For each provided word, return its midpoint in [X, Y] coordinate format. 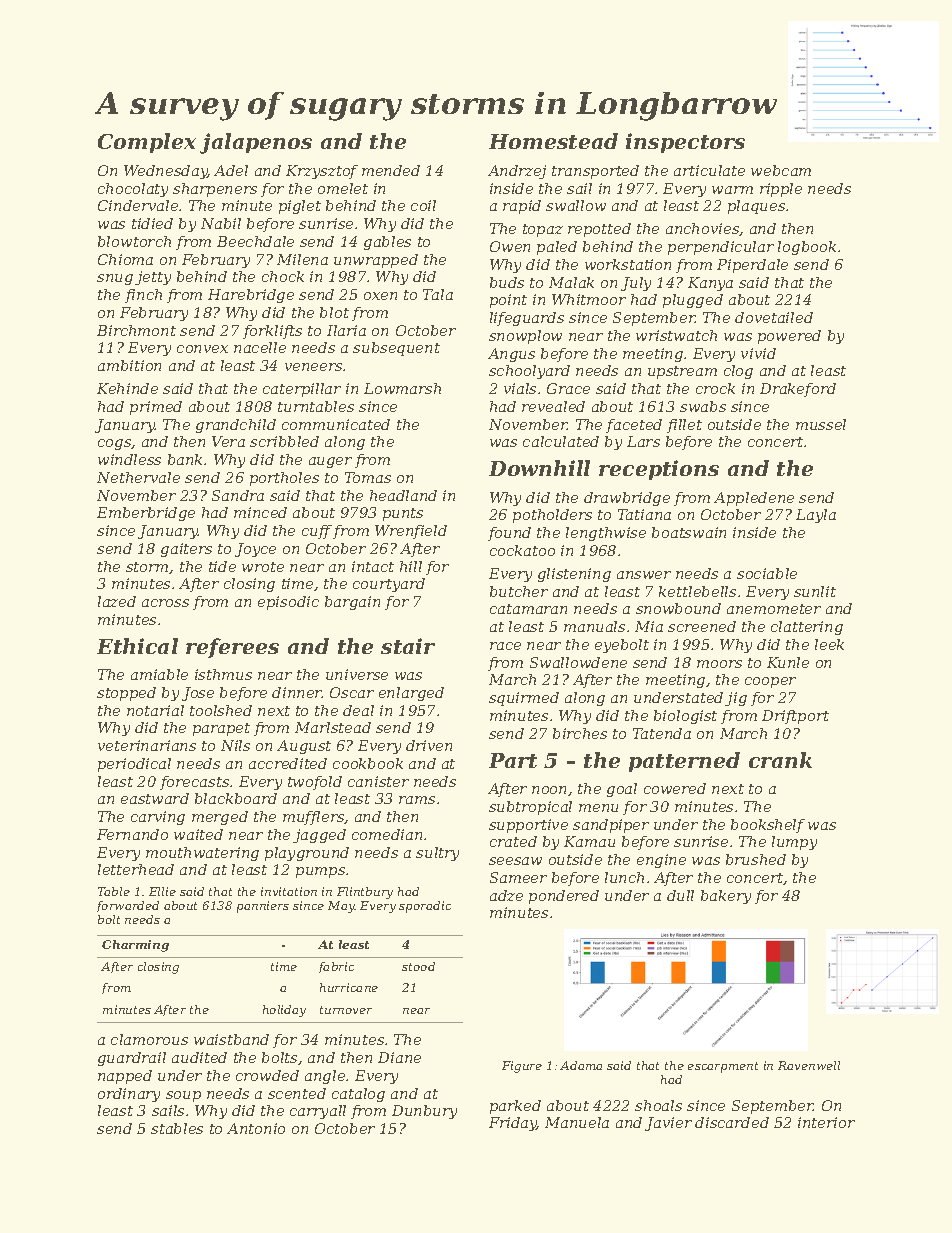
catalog [358, 1095]
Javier [668, 1124]
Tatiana [644, 514]
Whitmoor [589, 299]
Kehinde [127, 388]
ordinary [129, 1095]
